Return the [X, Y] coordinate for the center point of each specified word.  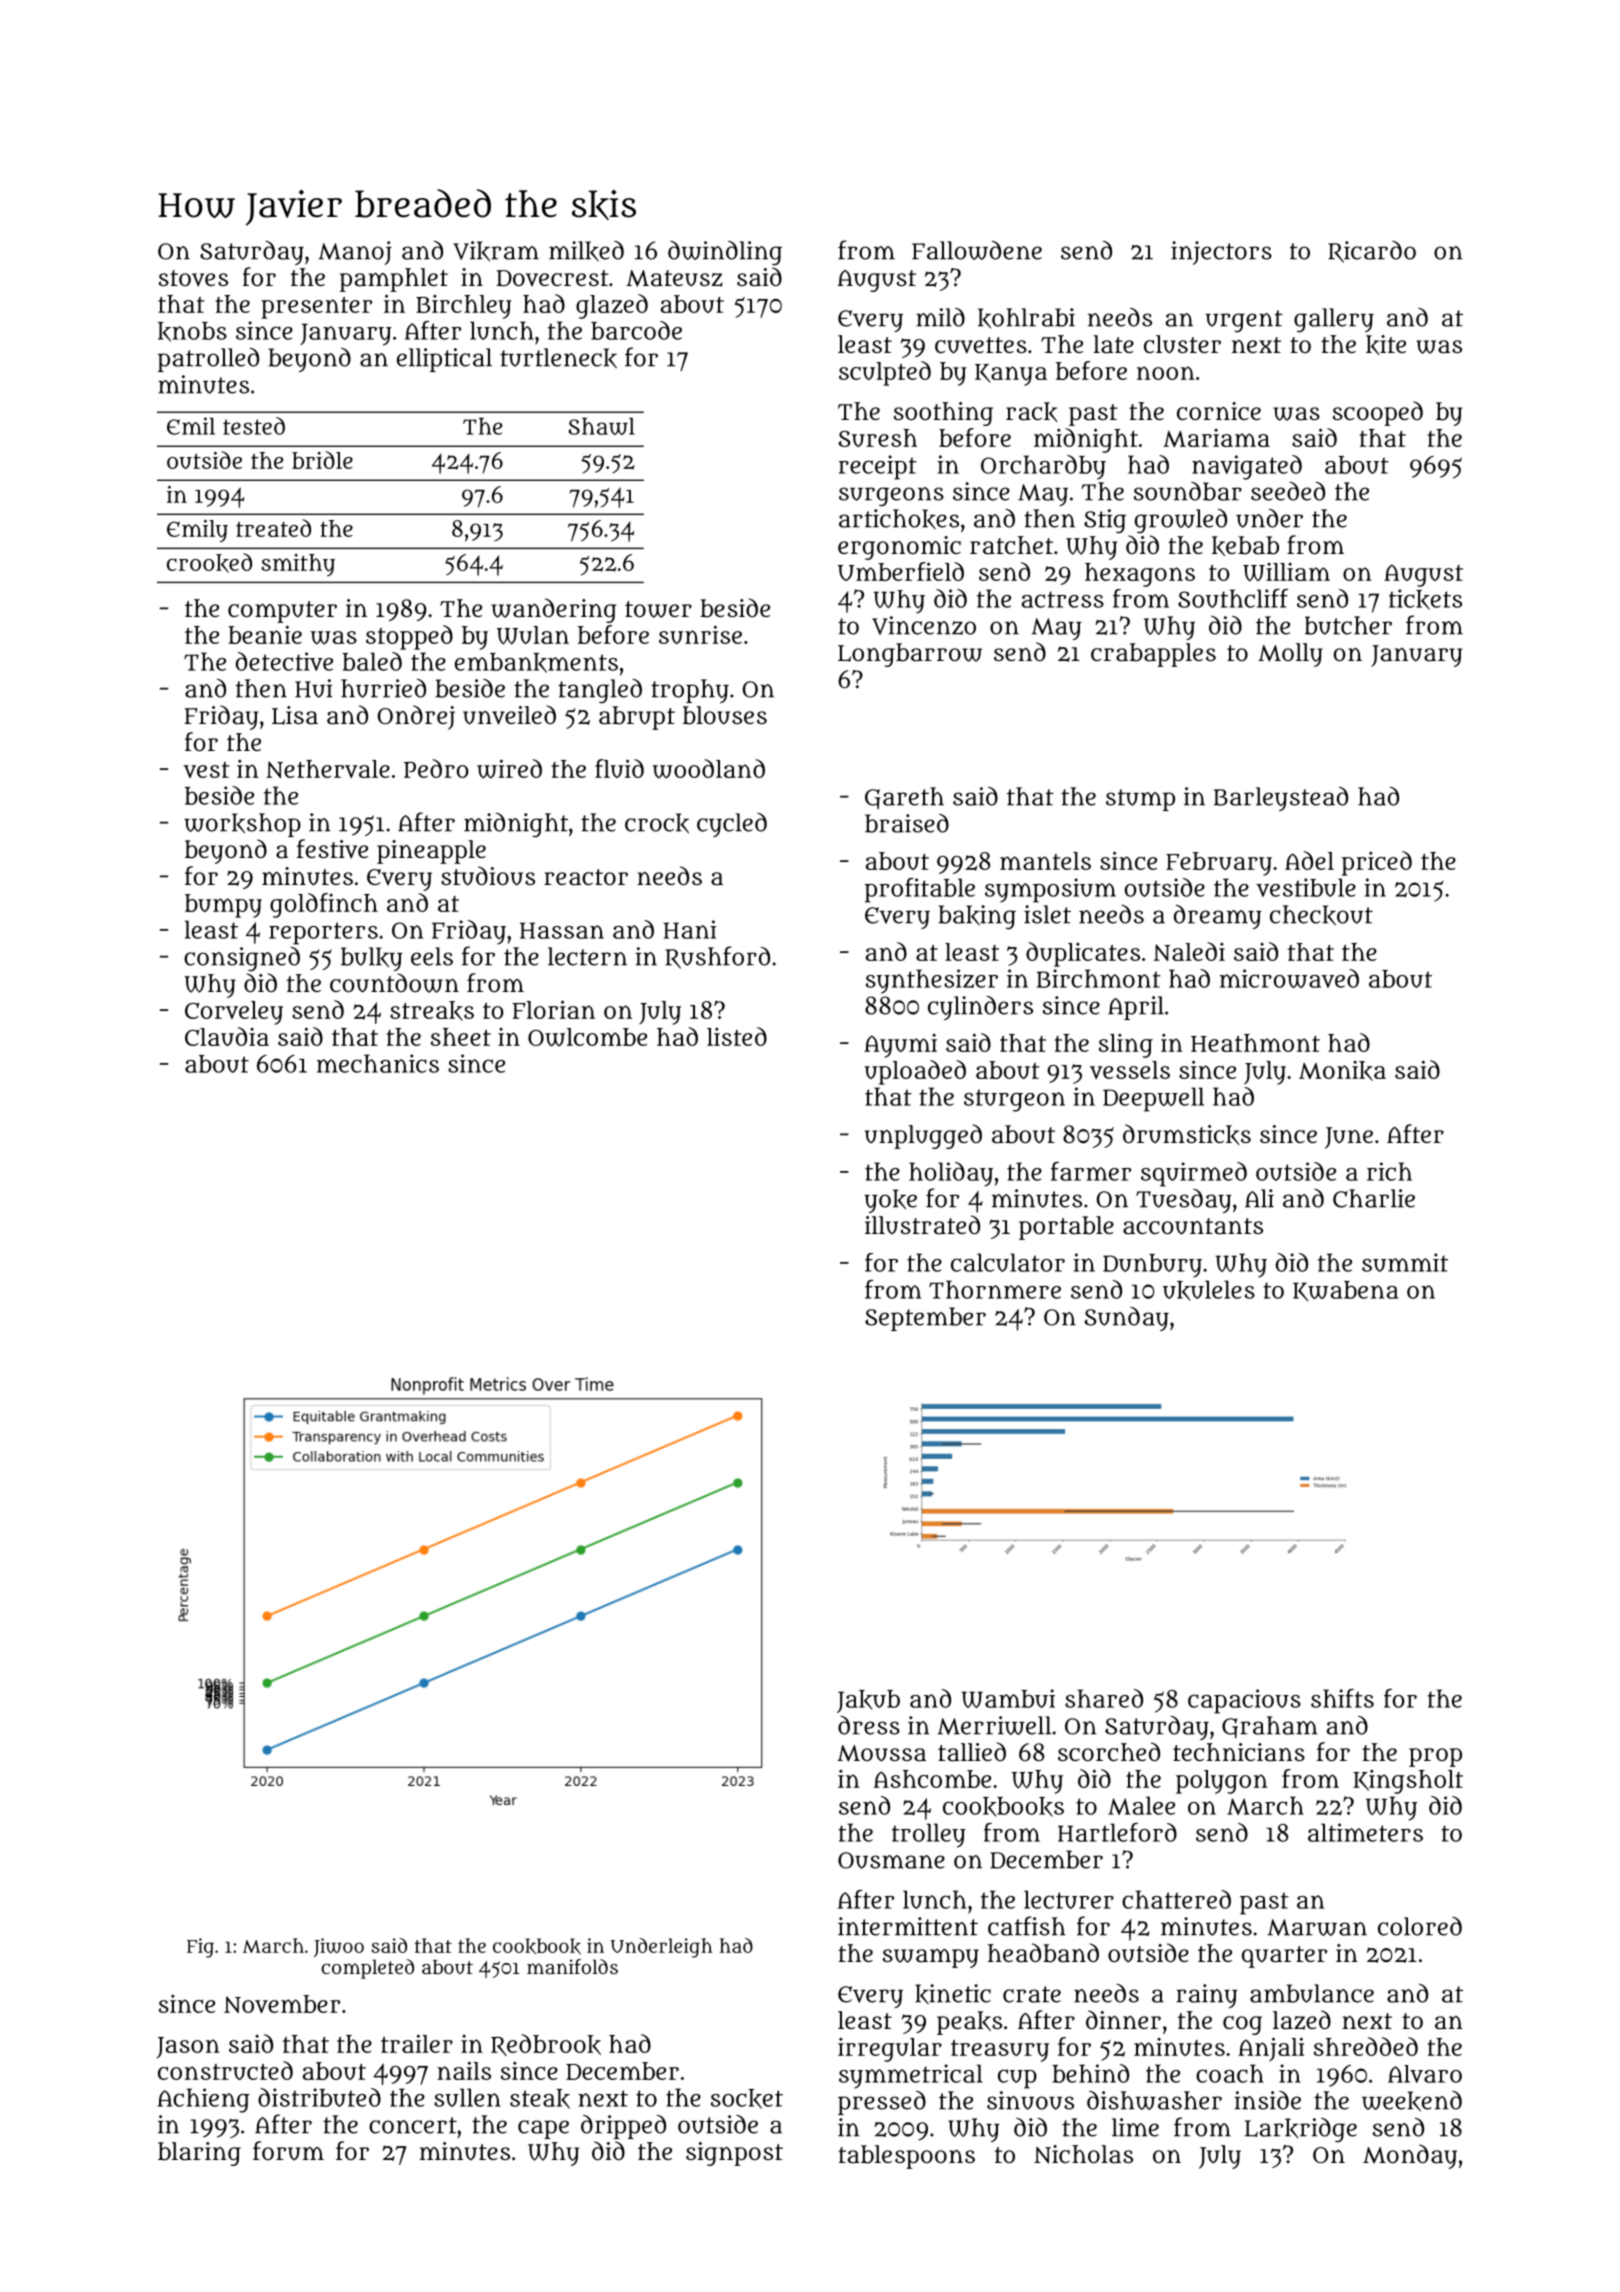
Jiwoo [339, 1947]
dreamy [1218, 917]
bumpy [223, 906]
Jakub [868, 1701]
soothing [943, 414]
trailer [417, 2043]
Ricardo [1372, 252]
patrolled [208, 360]
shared [1104, 1698]
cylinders [980, 1008]
